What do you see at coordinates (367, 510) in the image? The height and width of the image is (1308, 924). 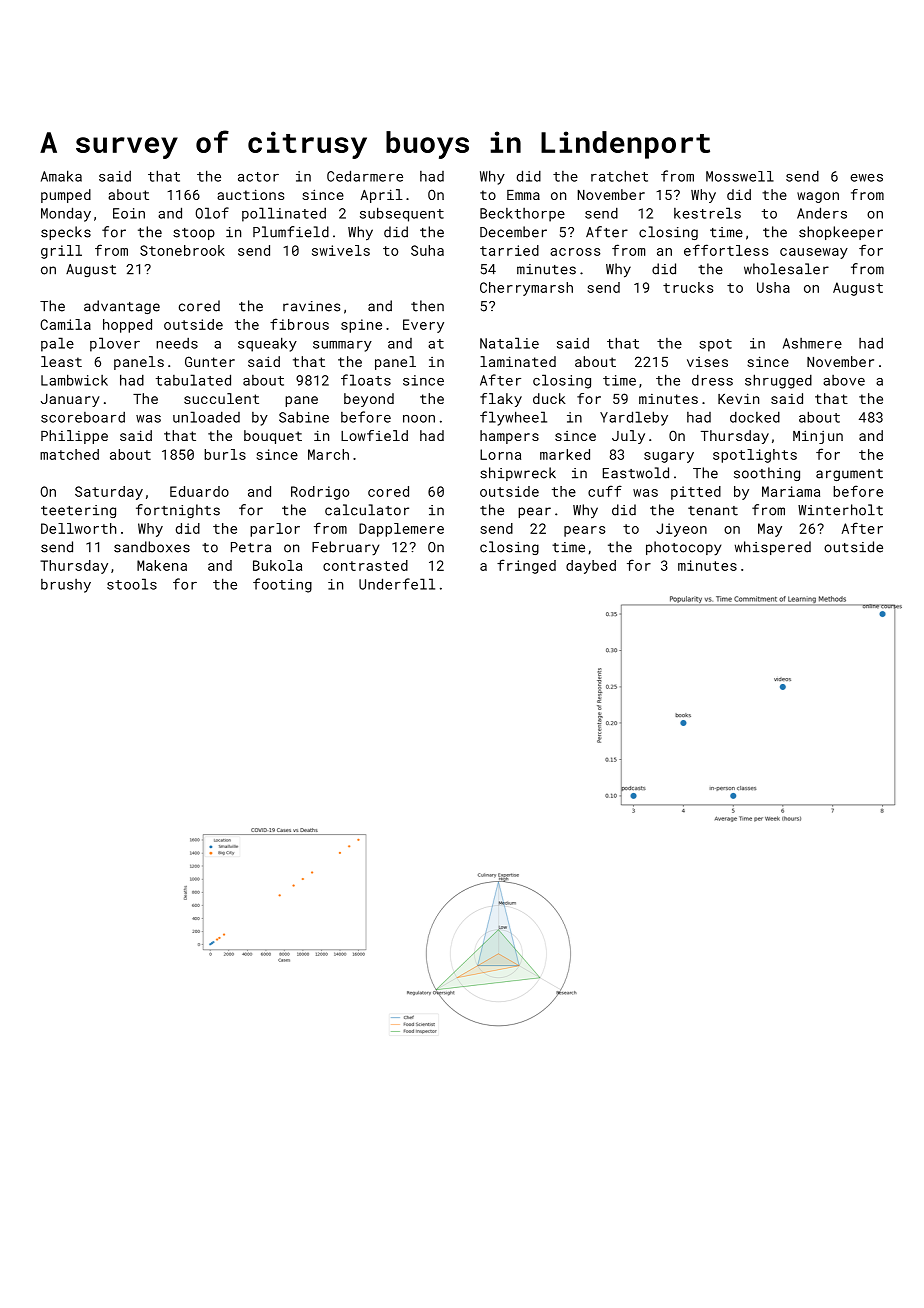 I see `calculator` at bounding box center [367, 510].
